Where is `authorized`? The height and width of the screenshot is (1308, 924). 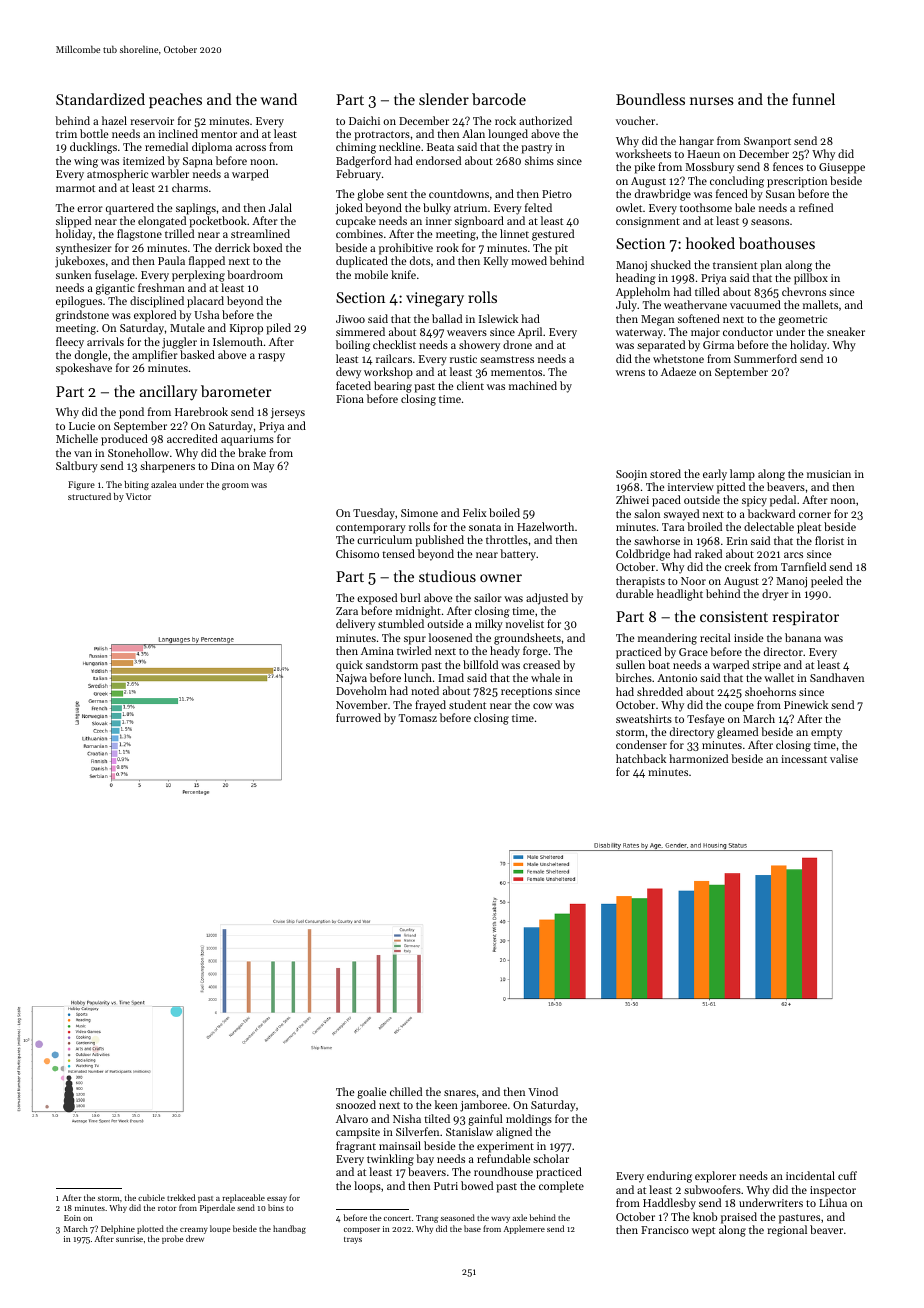
authorized is located at coordinates (545, 120).
